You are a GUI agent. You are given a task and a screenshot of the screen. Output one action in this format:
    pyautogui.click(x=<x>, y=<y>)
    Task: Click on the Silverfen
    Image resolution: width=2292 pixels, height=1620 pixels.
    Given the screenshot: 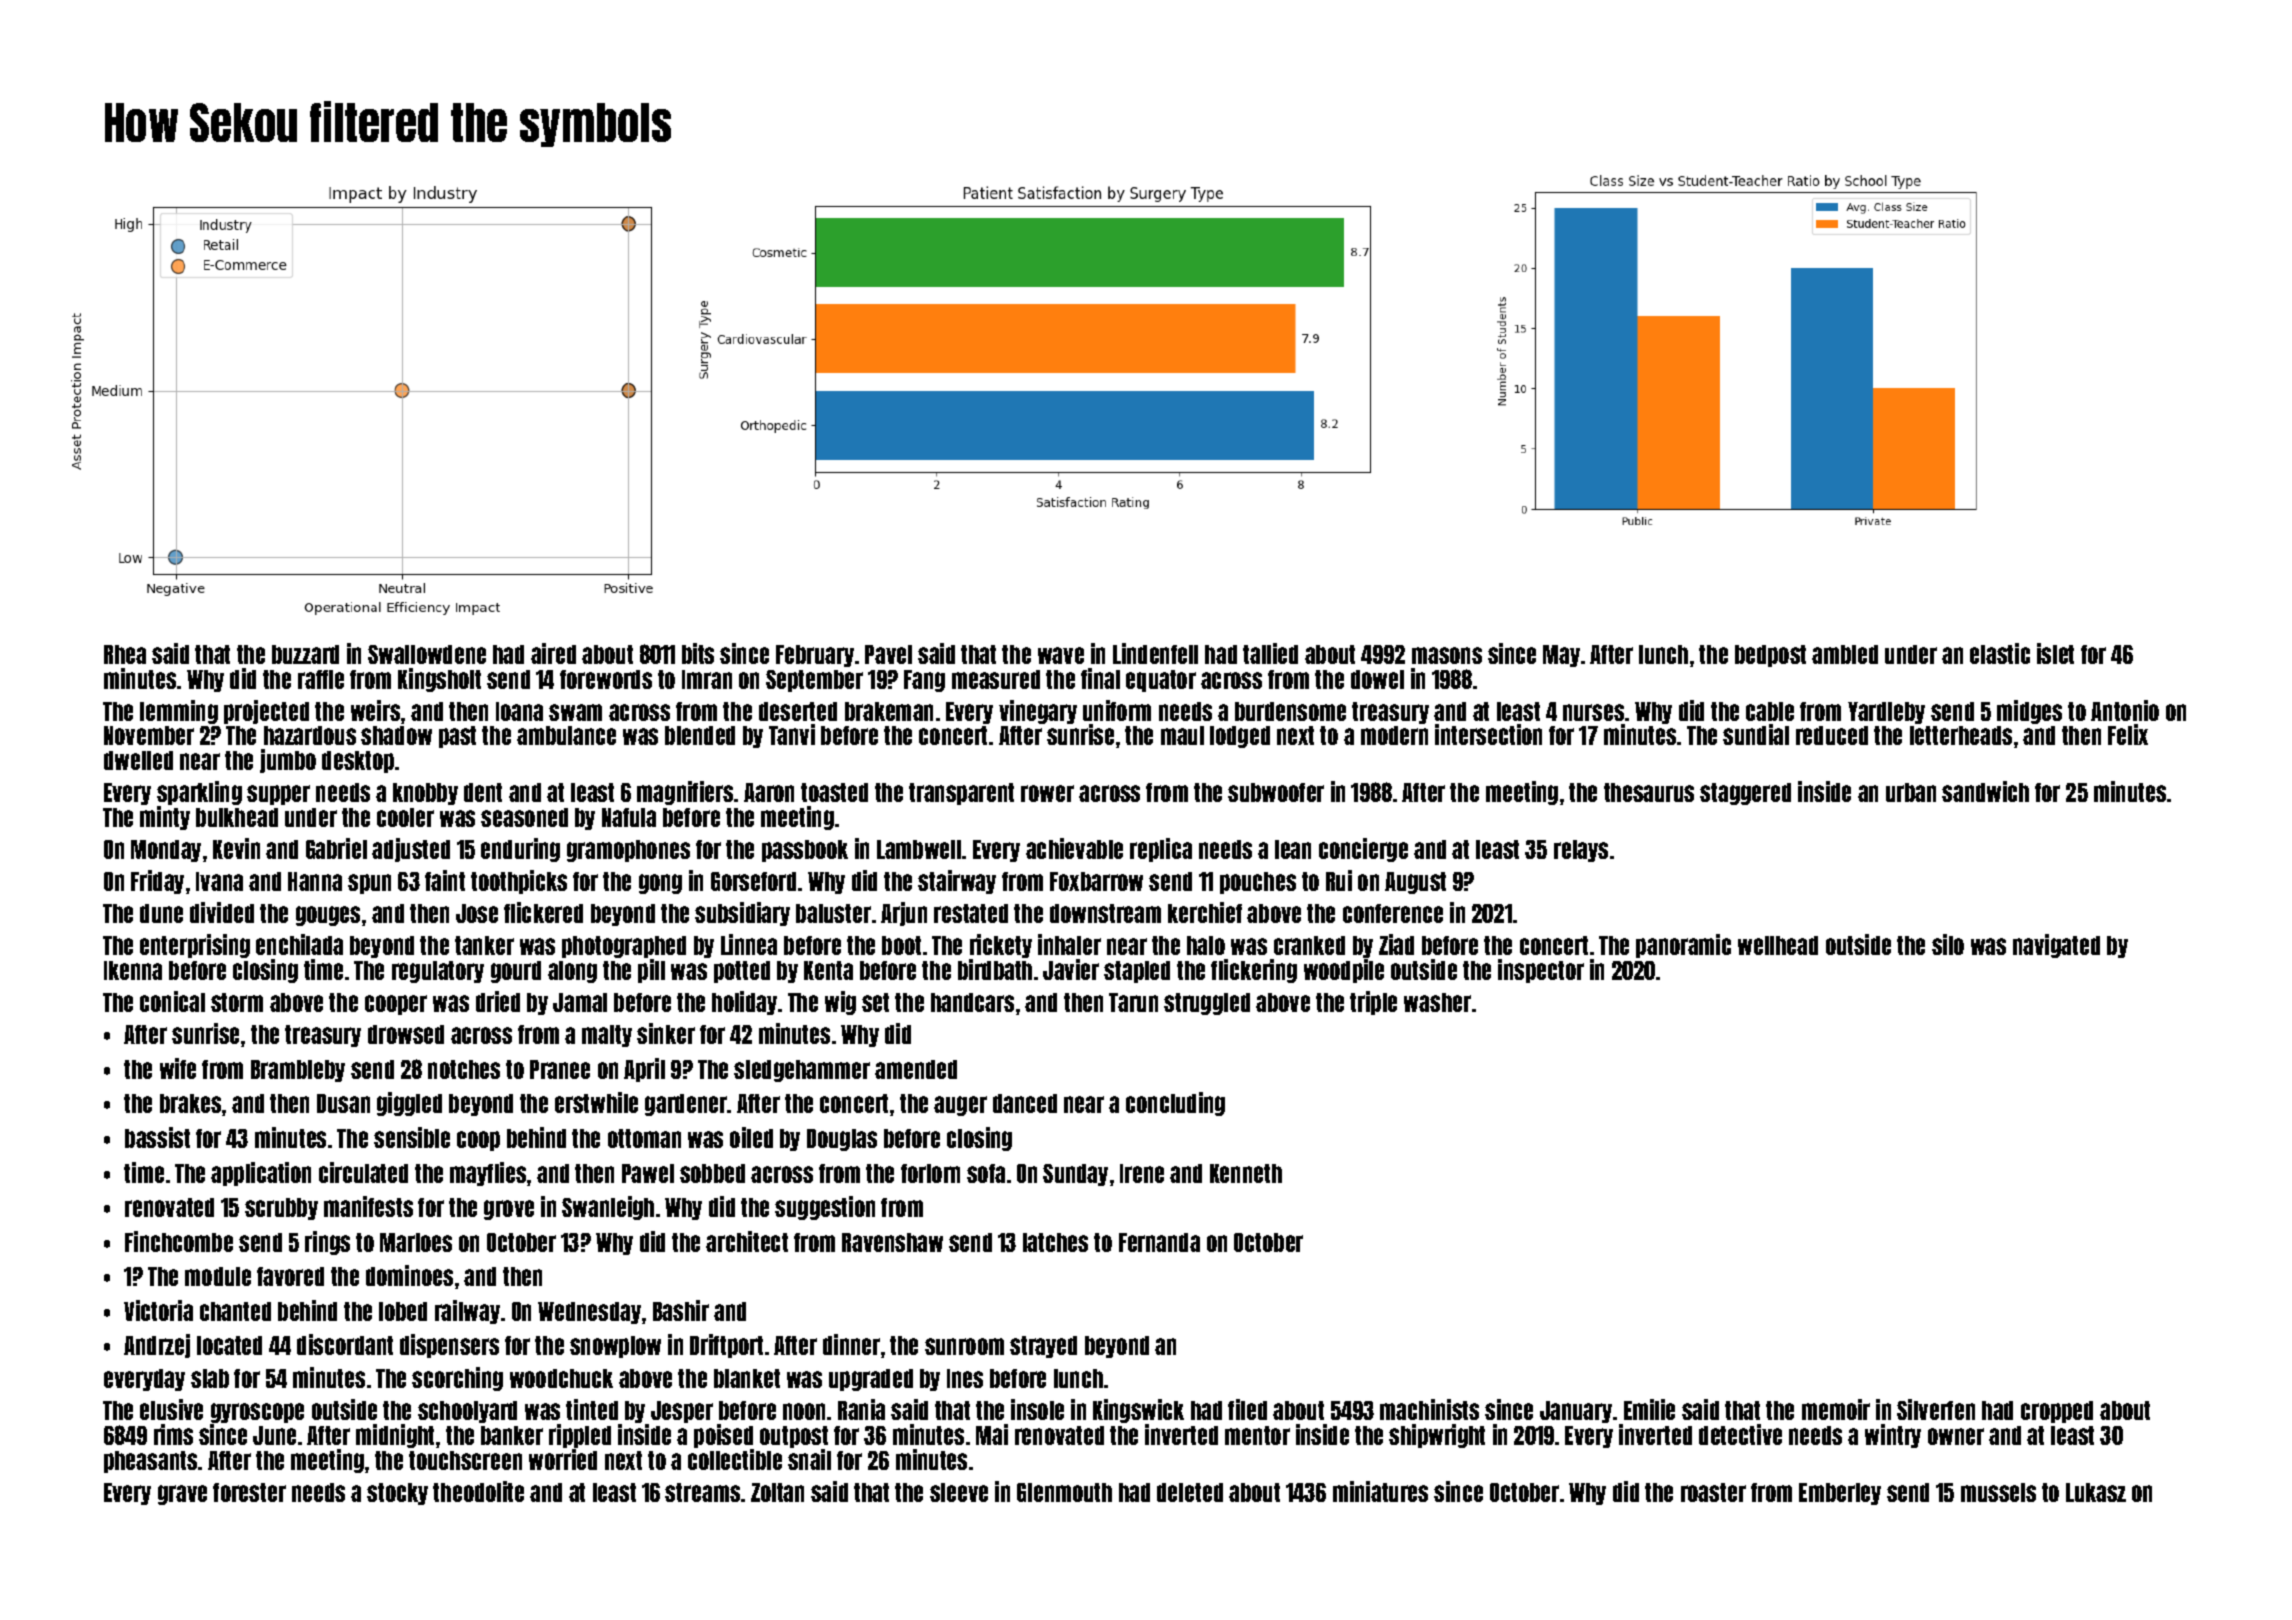 What is the action you would take?
    pyautogui.click(x=1936, y=1409)
